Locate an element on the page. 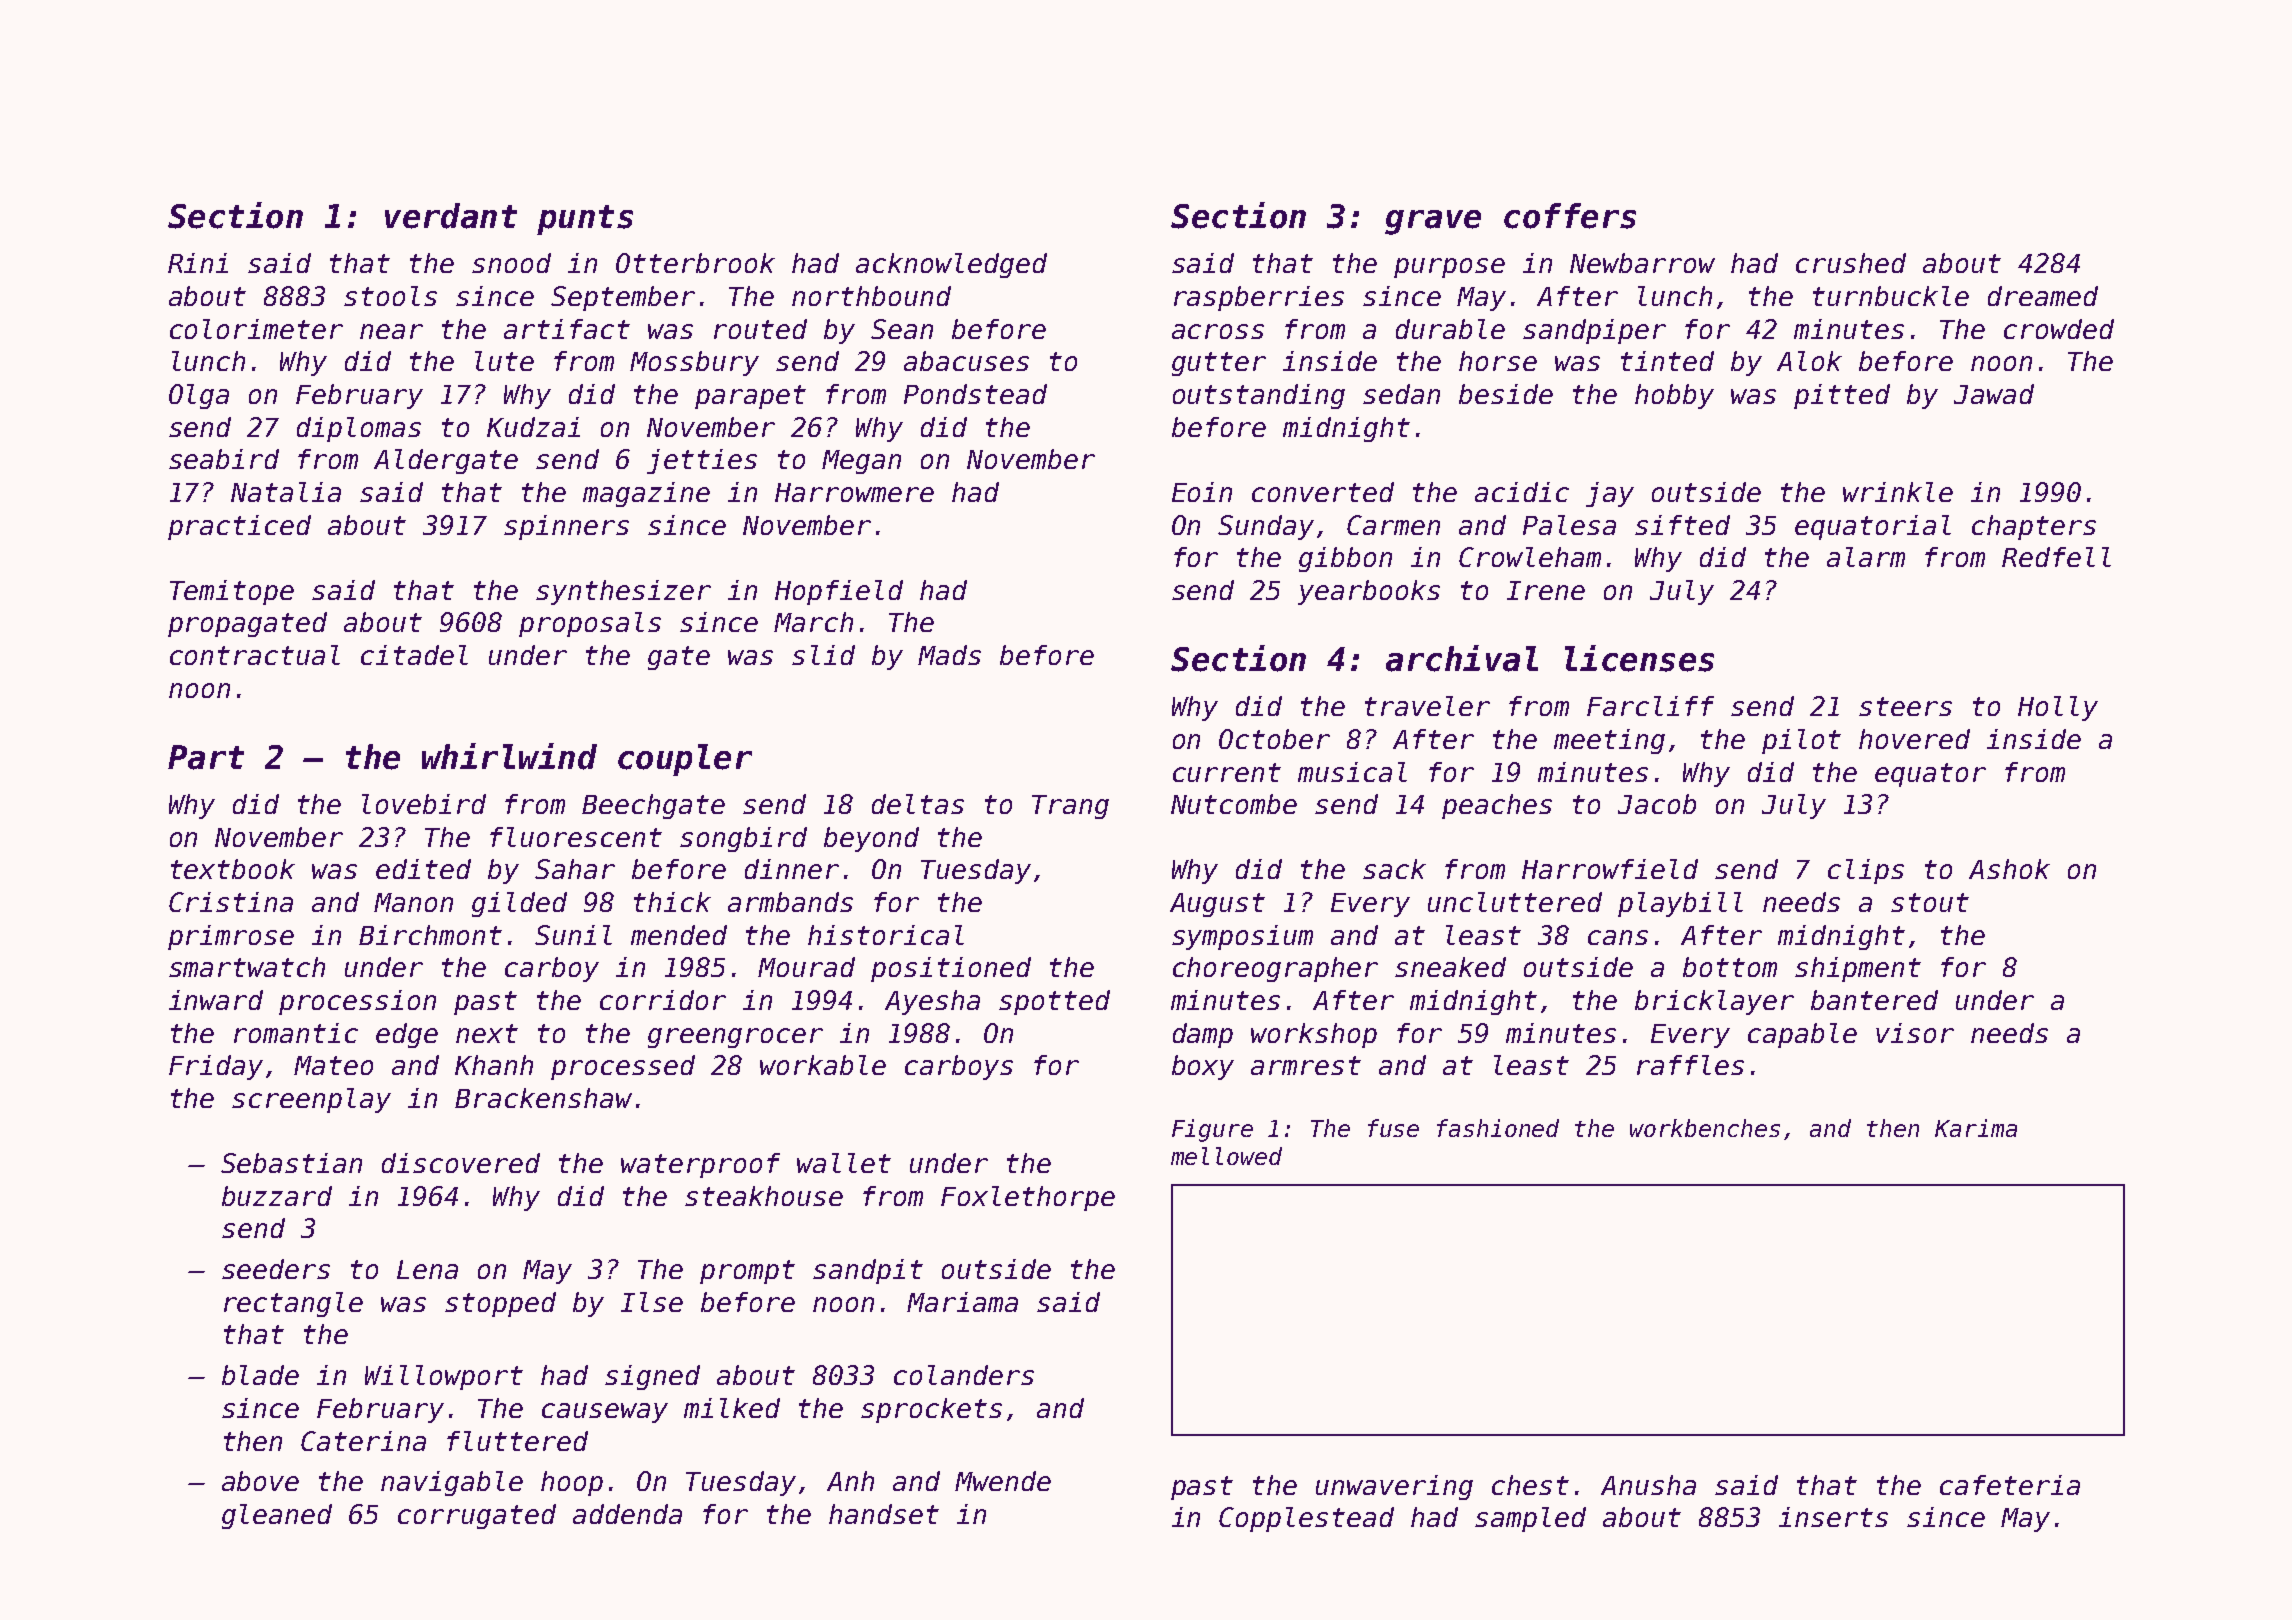 The height and width of the document is (1620, 2292). coupler is located at coordinates (685, 760).
